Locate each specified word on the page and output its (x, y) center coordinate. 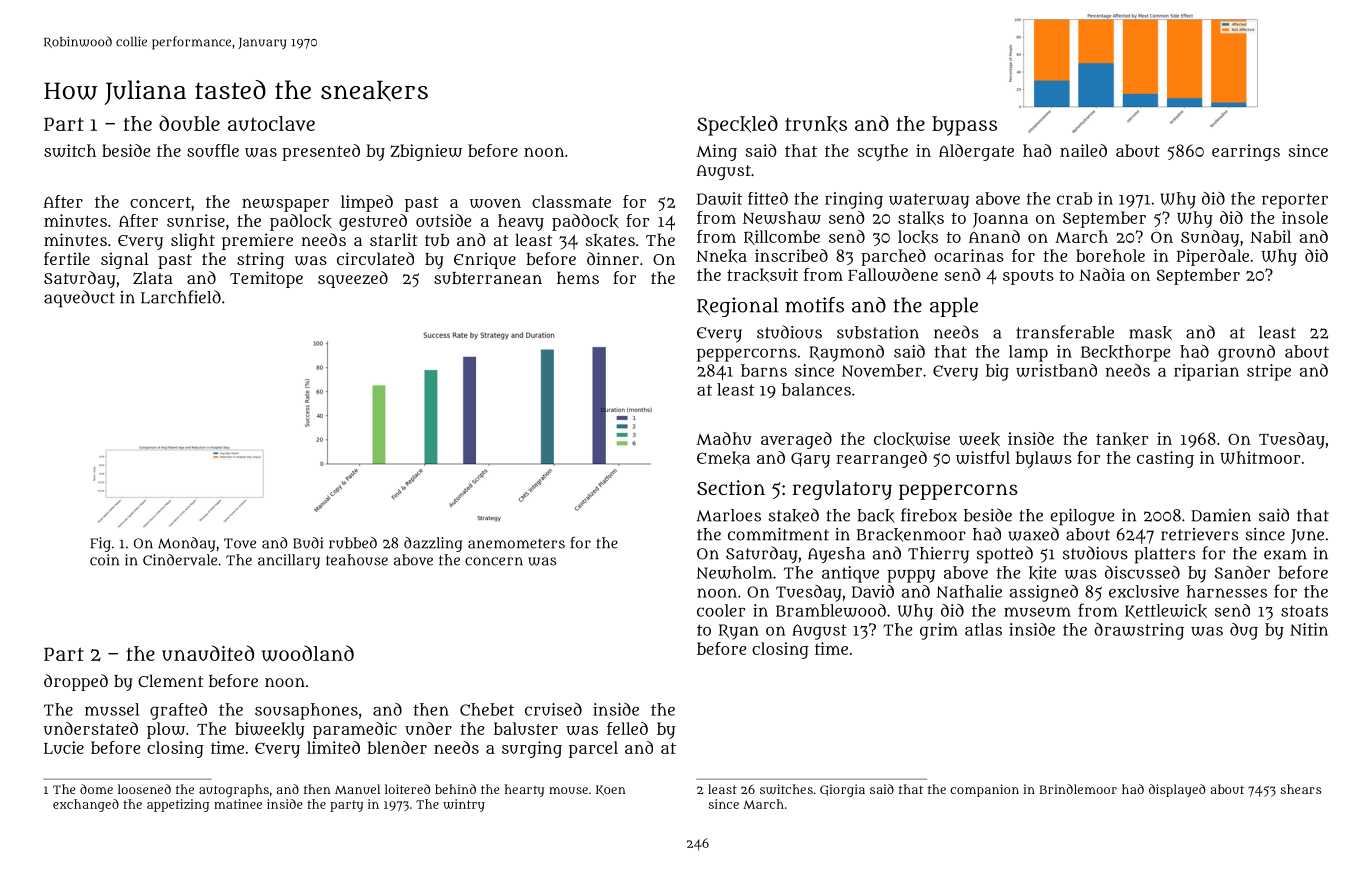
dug (1244, 631)
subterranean (488, 278)
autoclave (271, 123)
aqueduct (79, 299)
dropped (76, 682)
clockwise (912, 439)
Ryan (739, 632)
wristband (1056, 370)
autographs (234, 790)
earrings (1246, 152)
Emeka (723, 458)
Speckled (737, 125)
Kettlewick (1166, 611)
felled (627, 728)
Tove (240, 543)
